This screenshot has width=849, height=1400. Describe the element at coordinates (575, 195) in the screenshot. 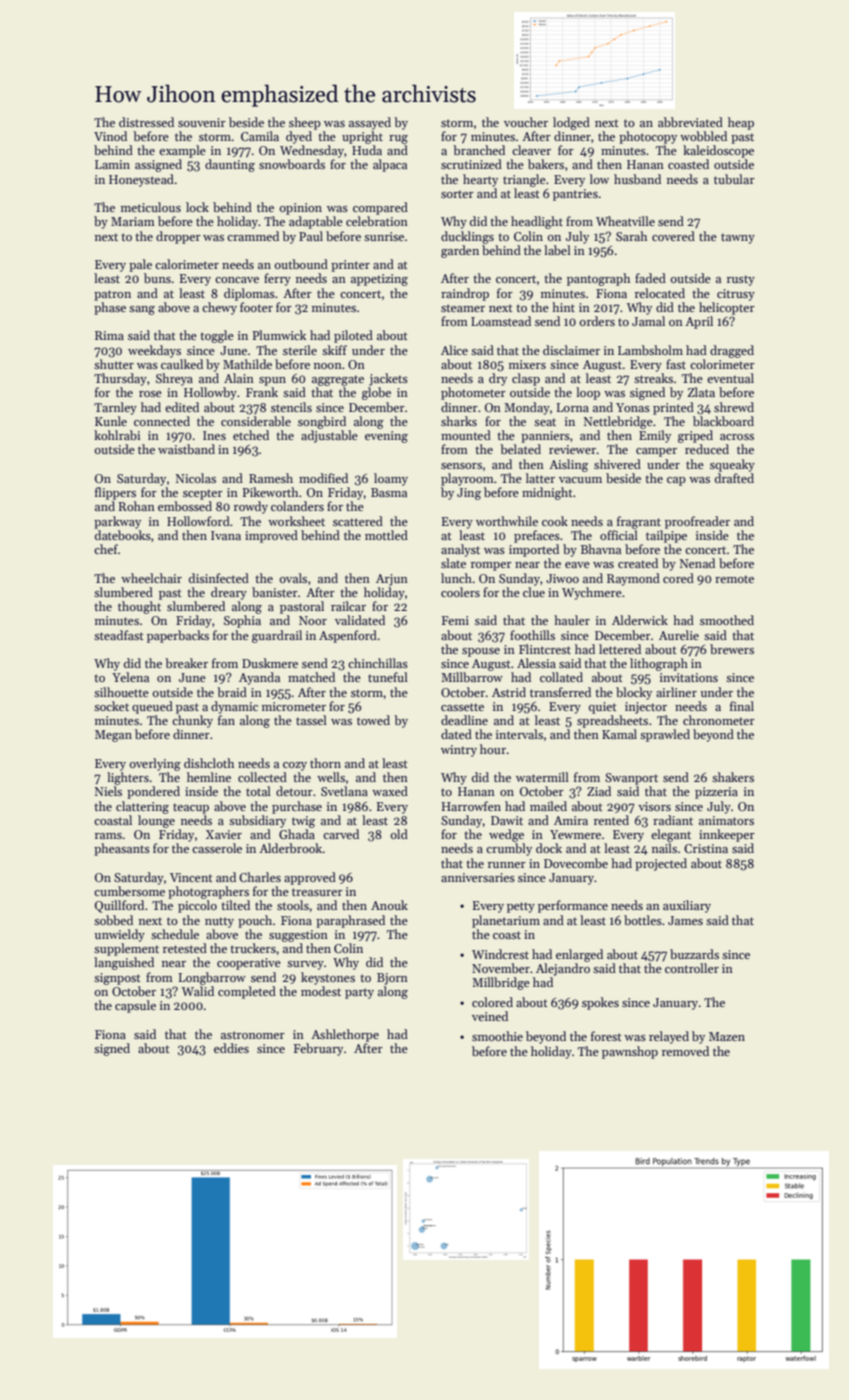

I see `pantries` at that location.
